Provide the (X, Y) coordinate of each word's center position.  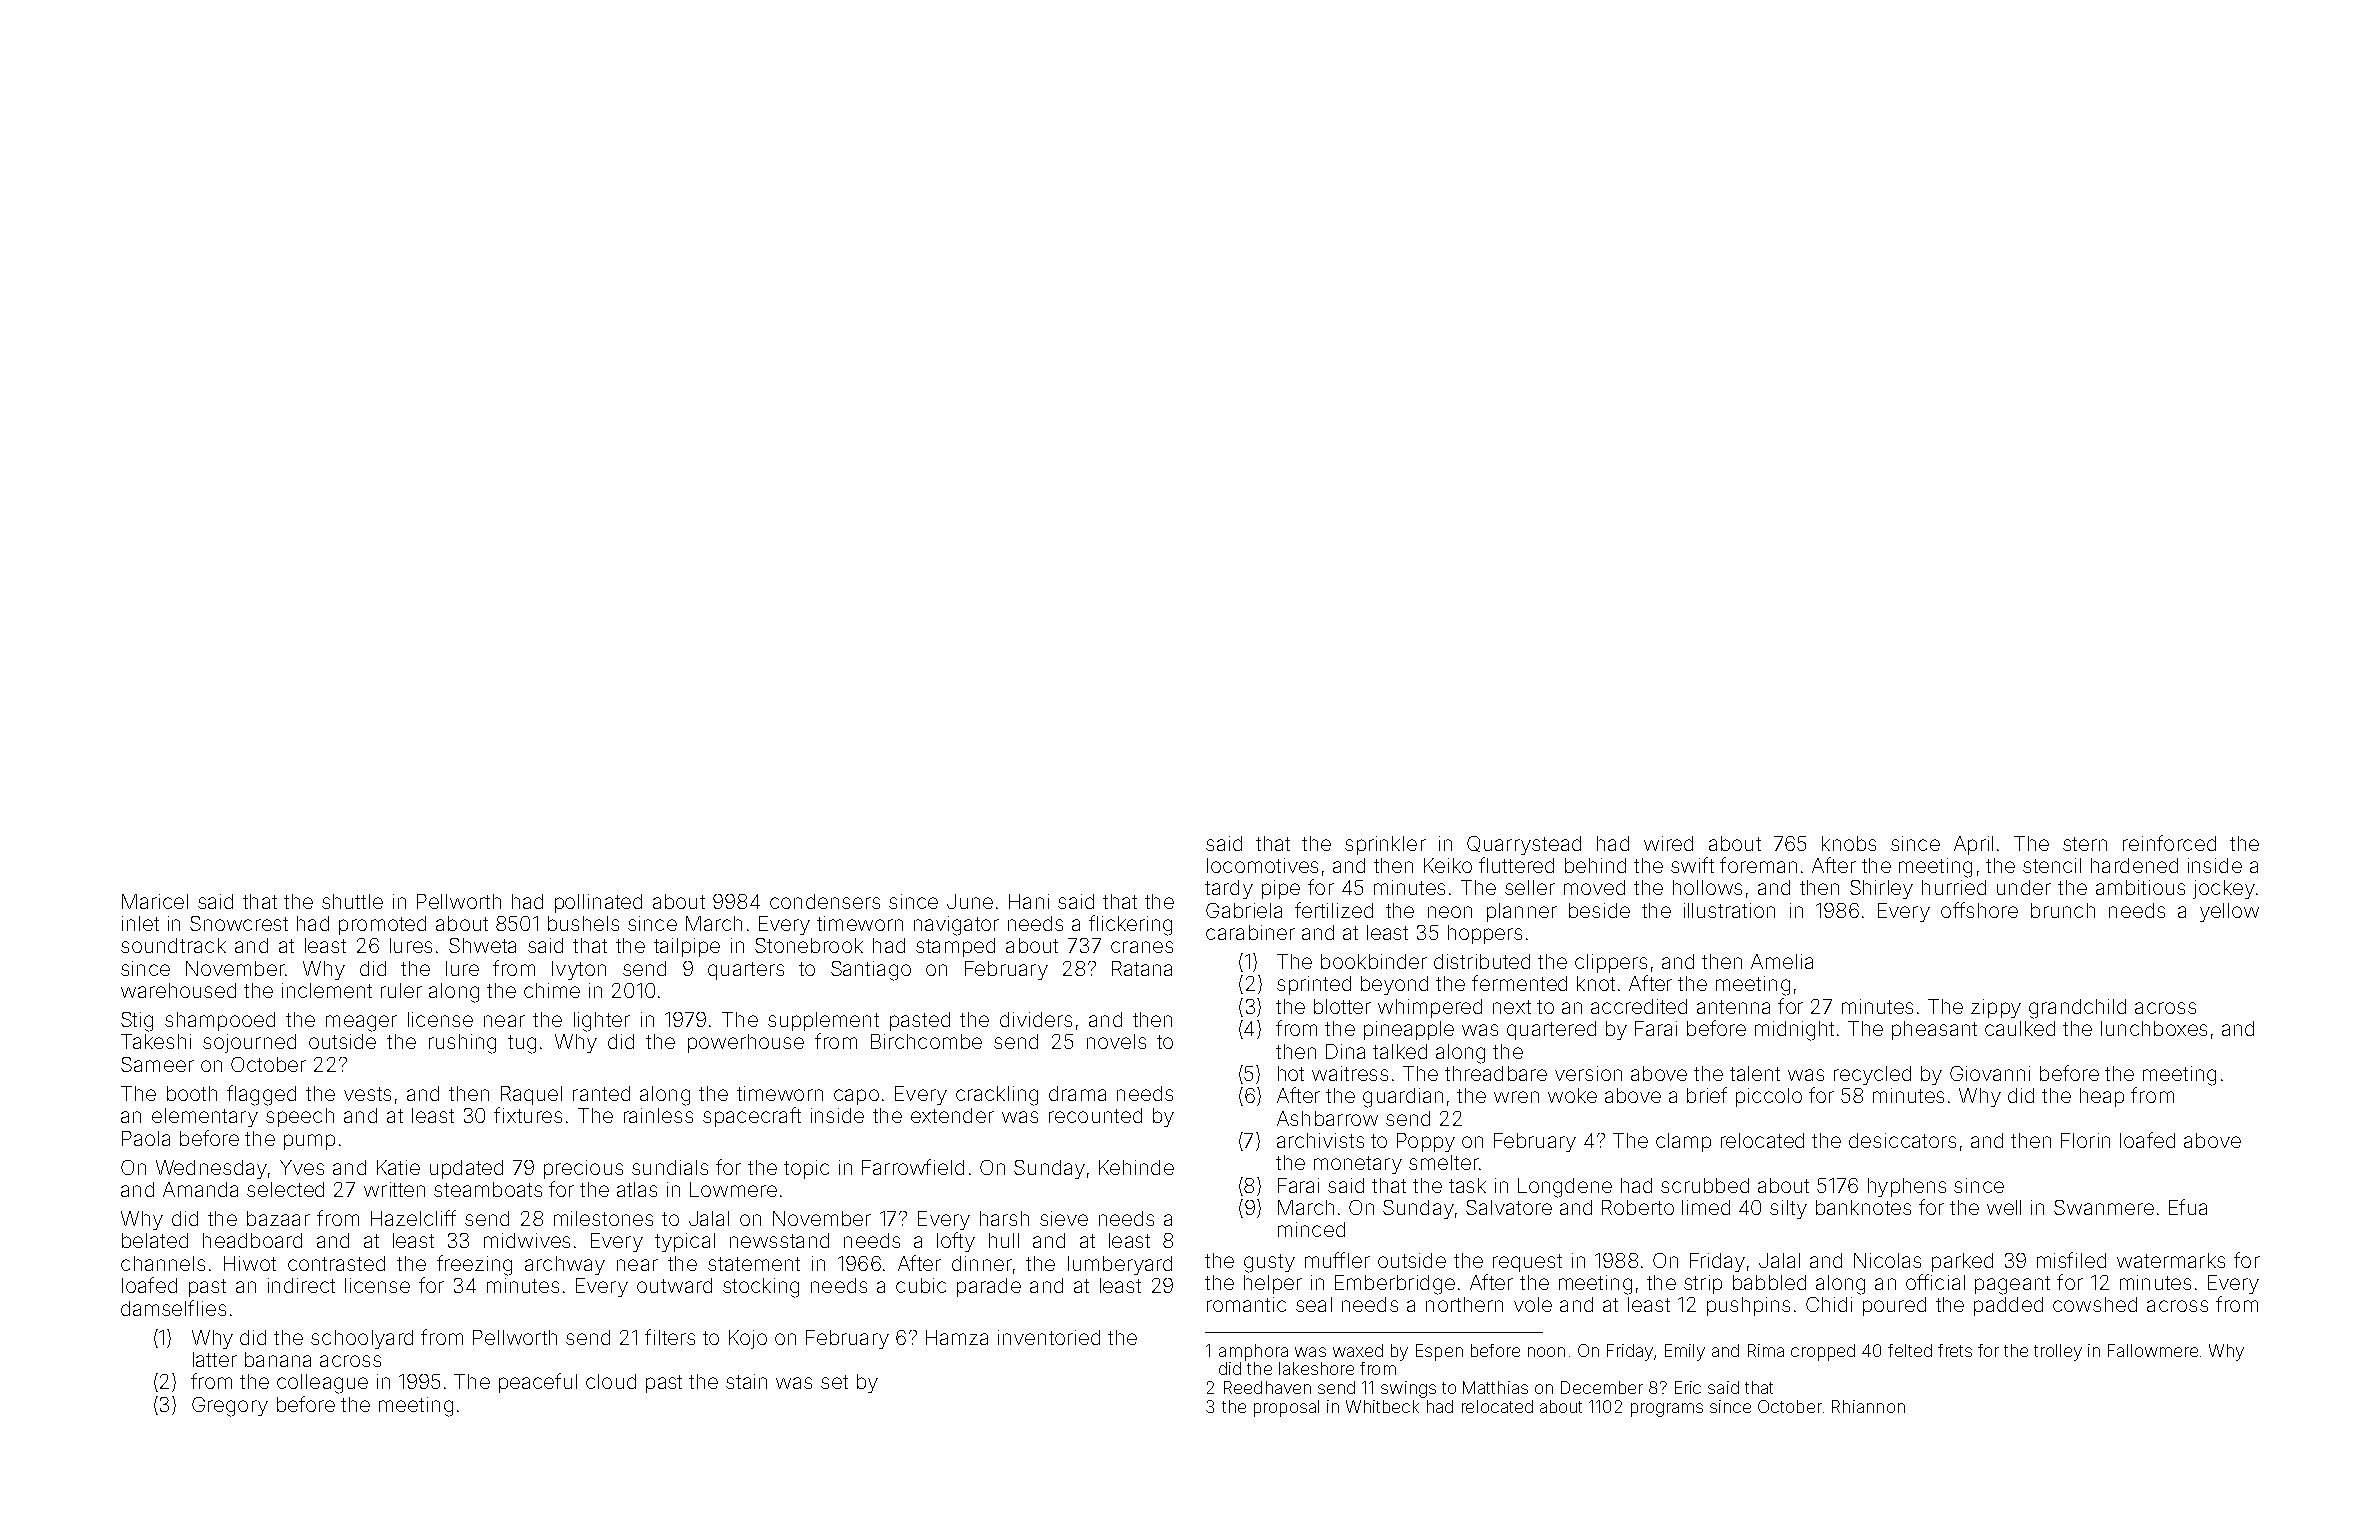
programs (1667, 1410)
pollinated (598, 903)
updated (466, 1169)
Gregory (230, 1407)
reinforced (2169, 843)
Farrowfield (913, 1167)
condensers (825, 901)
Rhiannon (1868, 1406)
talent (1755, 1073)
